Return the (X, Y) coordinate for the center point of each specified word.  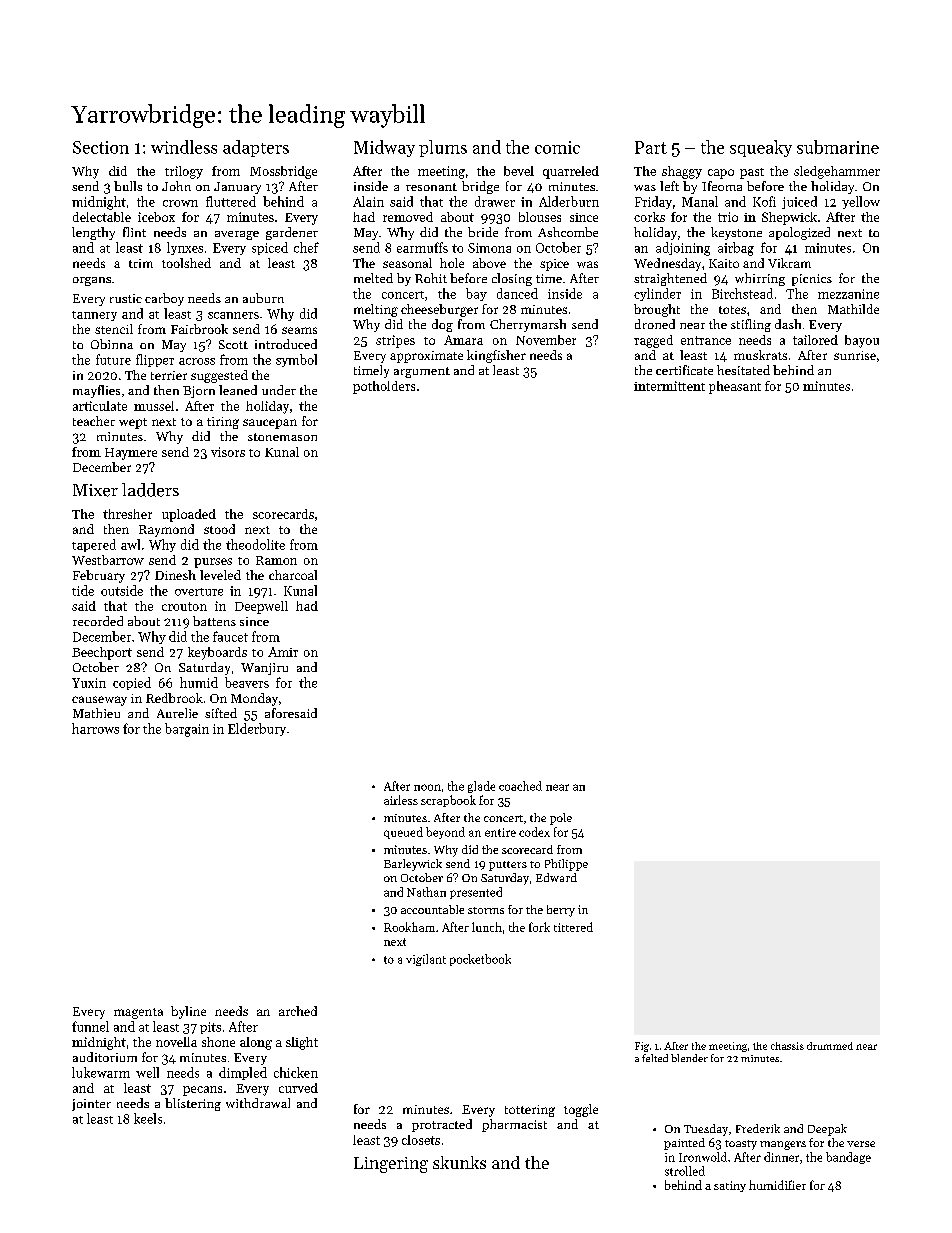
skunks (459, 1162)
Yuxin (89, 683)
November (546, 340)
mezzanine (848, 294)
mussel (154, 406)
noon (427, 787)
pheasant (735, 387)
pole (561, 819)
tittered (573, 927)
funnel (90, 1026)
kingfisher (496, 356)
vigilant (426, 960)
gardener (292, 233)
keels (148, 1118)
